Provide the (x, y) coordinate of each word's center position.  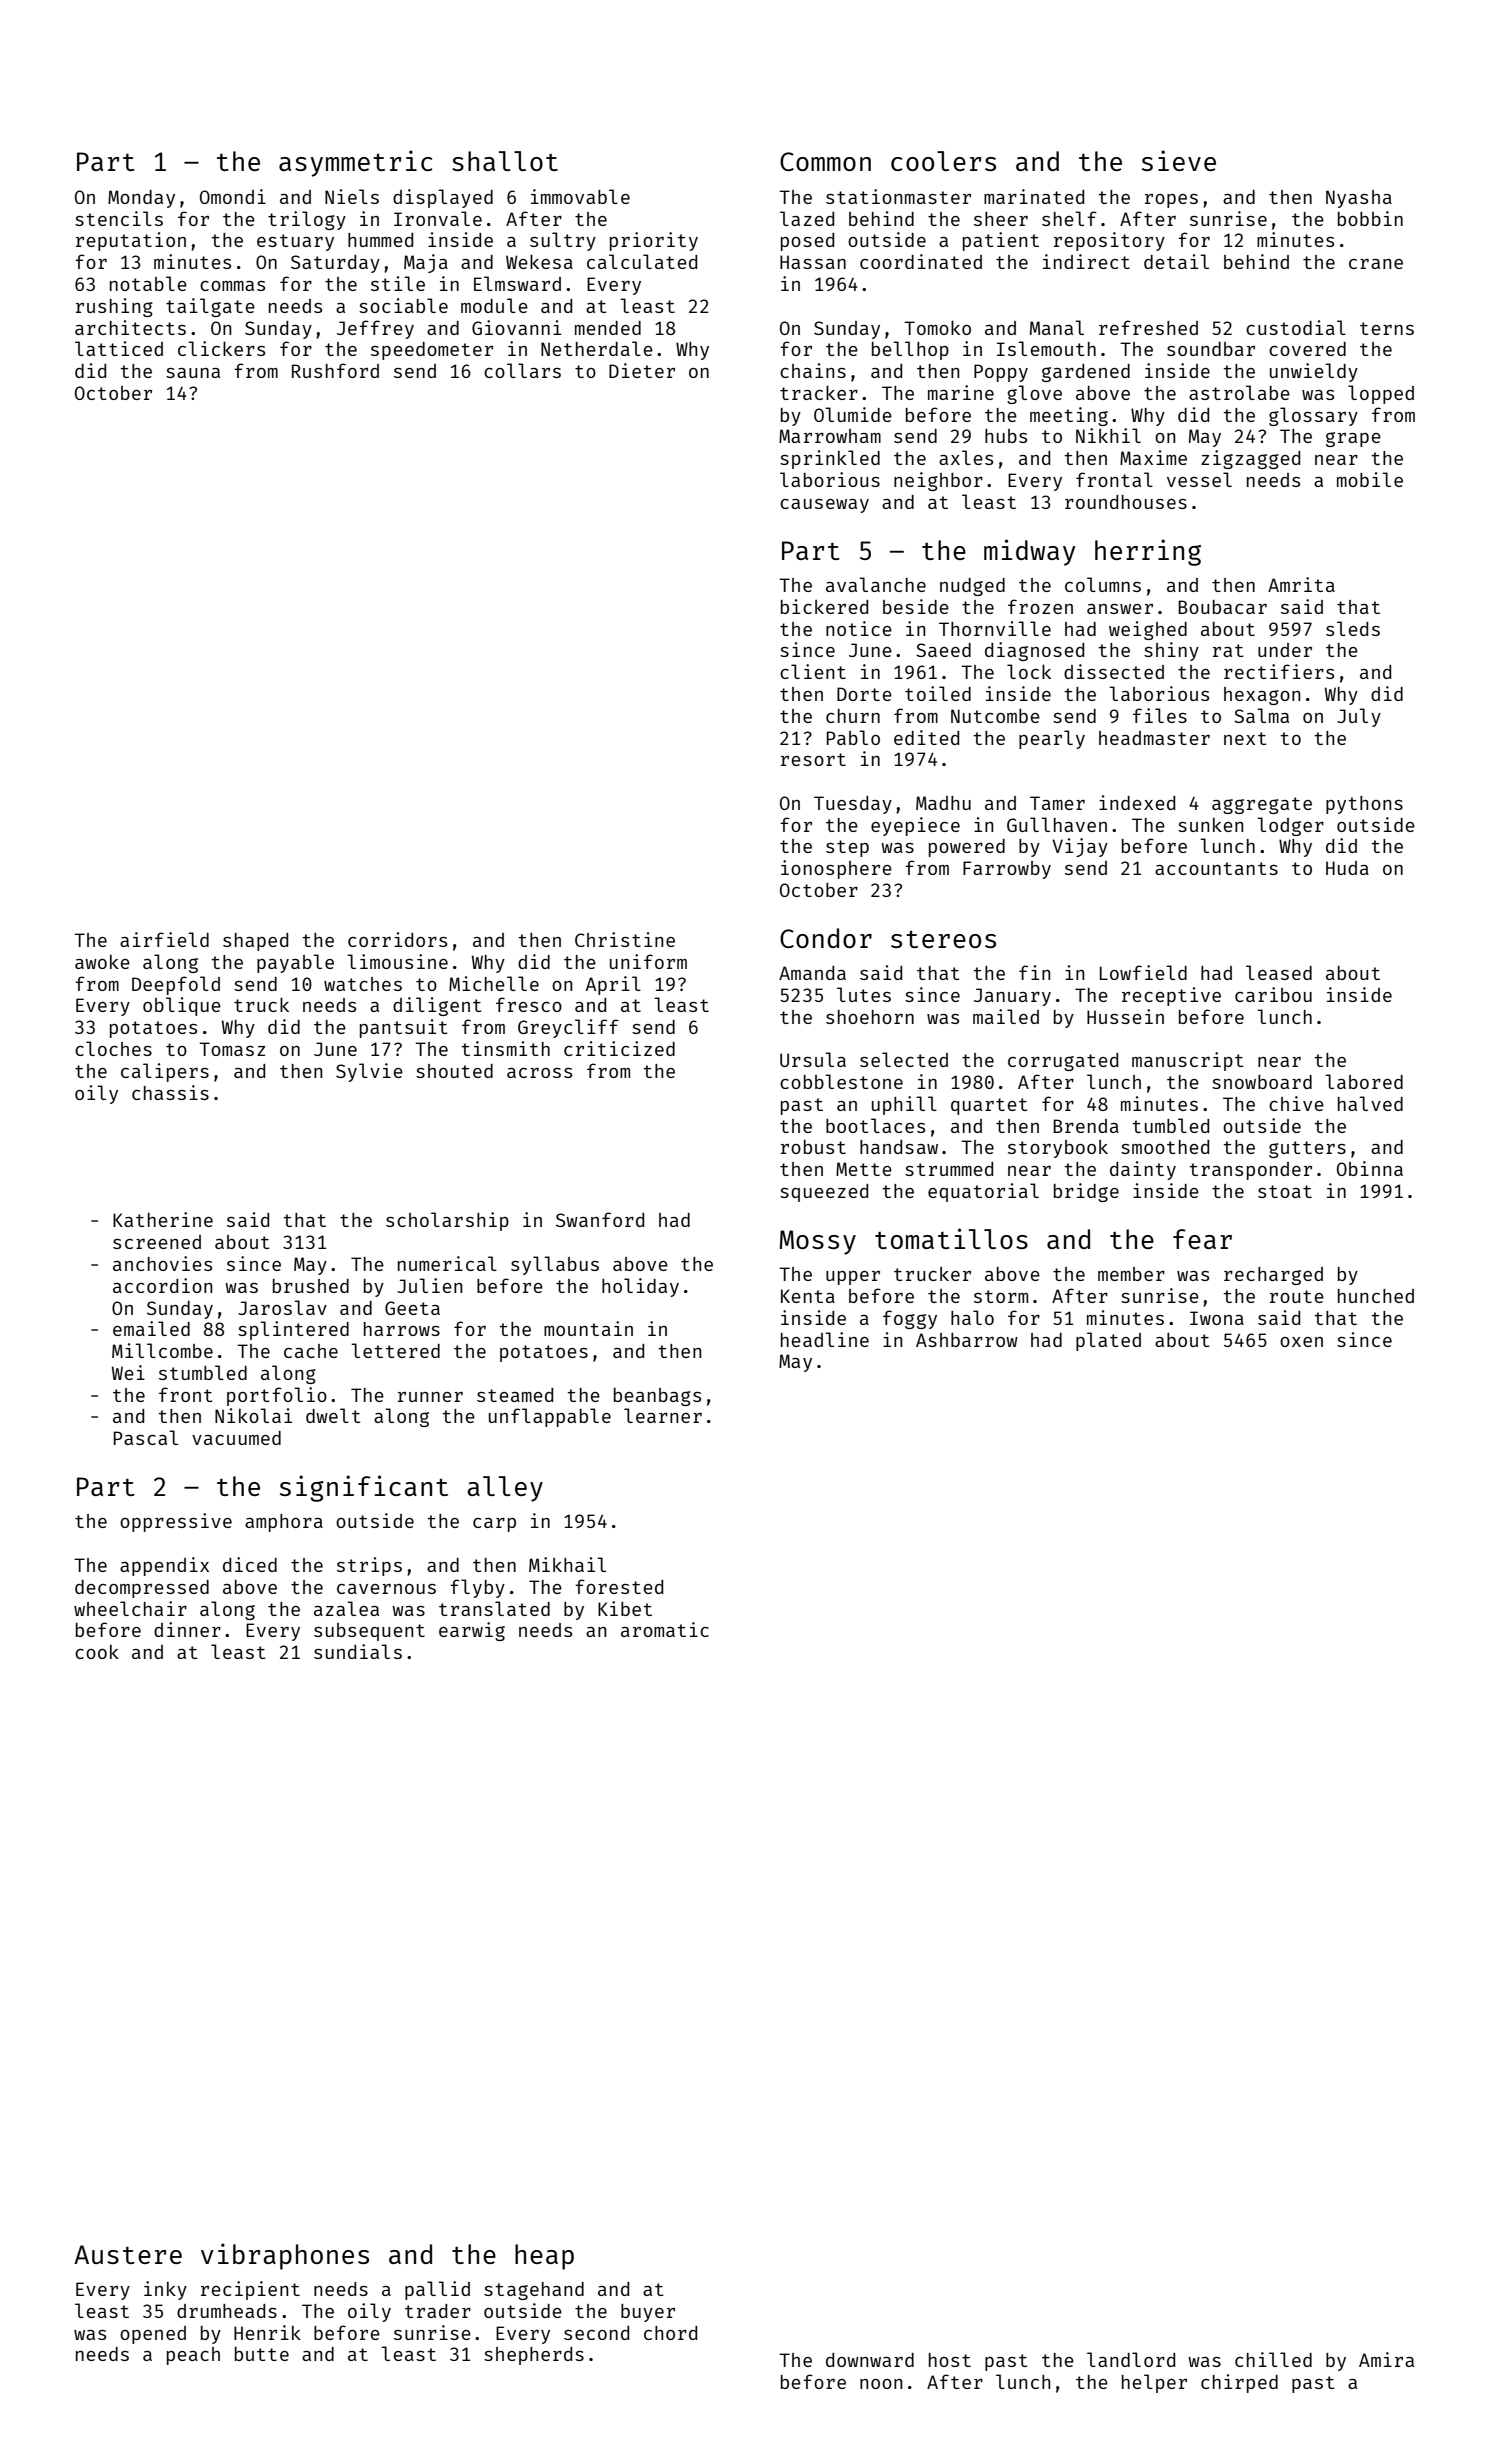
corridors (397, 939)
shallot (505, 161)
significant (364, 1488)
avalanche (876, 584)
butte (262, 2354)
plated (1108, 1341)
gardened (1086, 373)
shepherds (534, 2356)
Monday (141, 199)
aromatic (665, 1629)
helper (1154, 2383)
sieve (1179, 160)
